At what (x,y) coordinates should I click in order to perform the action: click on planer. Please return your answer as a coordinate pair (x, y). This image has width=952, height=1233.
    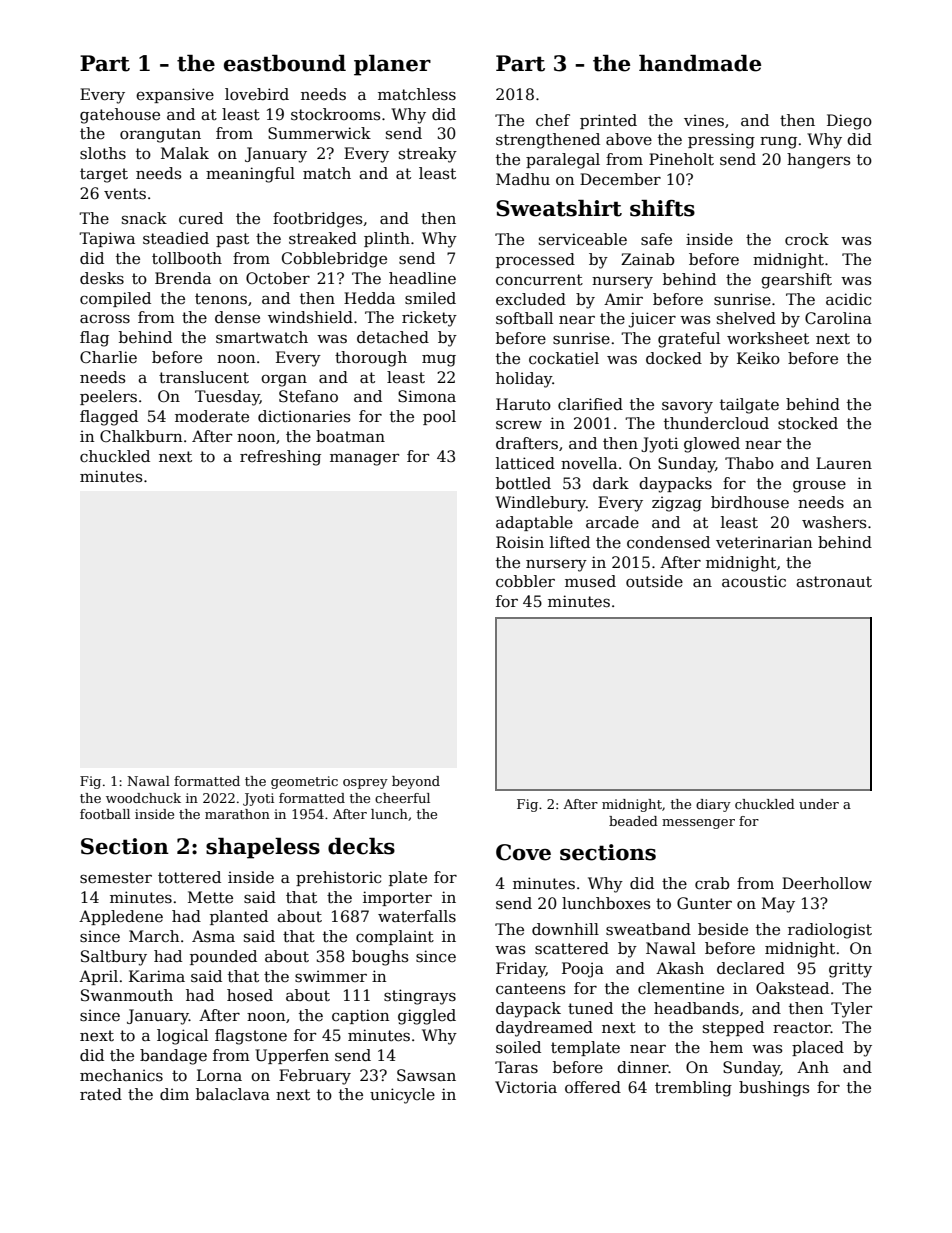
    Looking at the image, I should click on (392, 65).
